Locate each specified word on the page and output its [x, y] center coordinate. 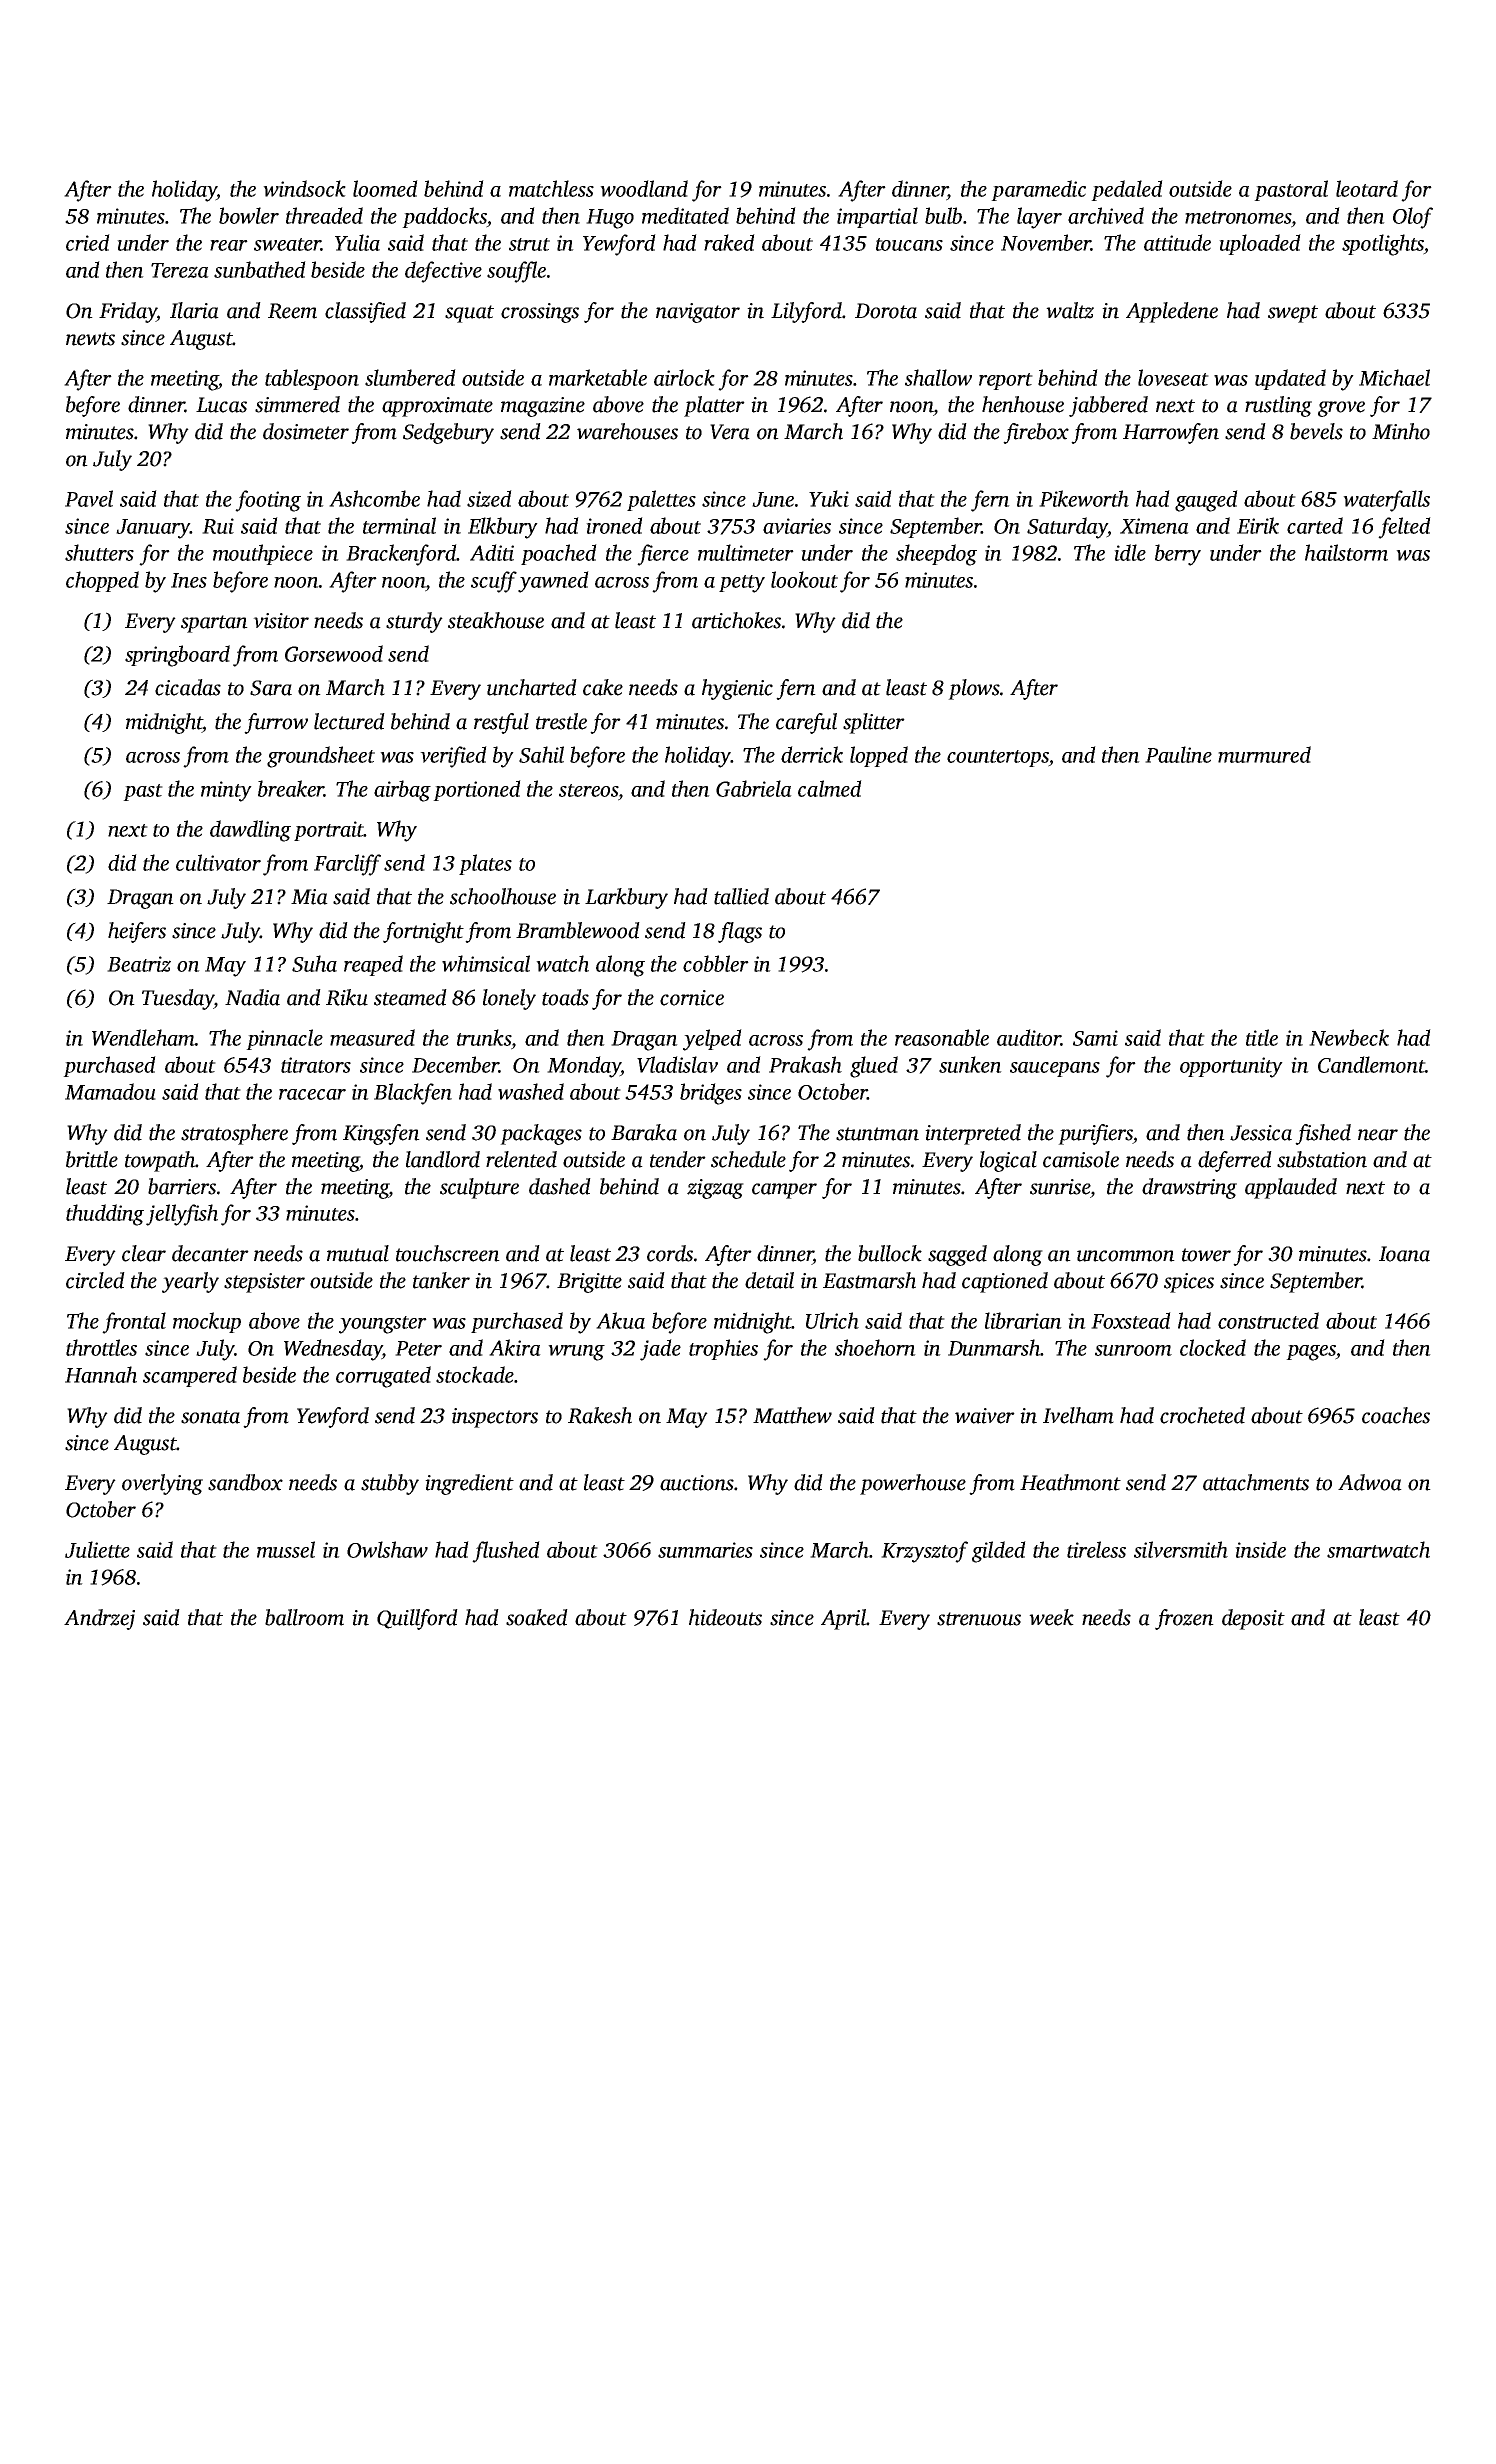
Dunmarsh [994, 1347]
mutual [358, 1253]
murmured [1264, 754]
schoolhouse [503, 896]
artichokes [736, 620]
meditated [685, 215]
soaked [537, 1617]
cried [88, 242]
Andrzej [99, 1619]
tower [1206, 1255]
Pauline [1178, 754]
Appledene [1172, 312]
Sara [271, 688]
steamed [410, 997]
